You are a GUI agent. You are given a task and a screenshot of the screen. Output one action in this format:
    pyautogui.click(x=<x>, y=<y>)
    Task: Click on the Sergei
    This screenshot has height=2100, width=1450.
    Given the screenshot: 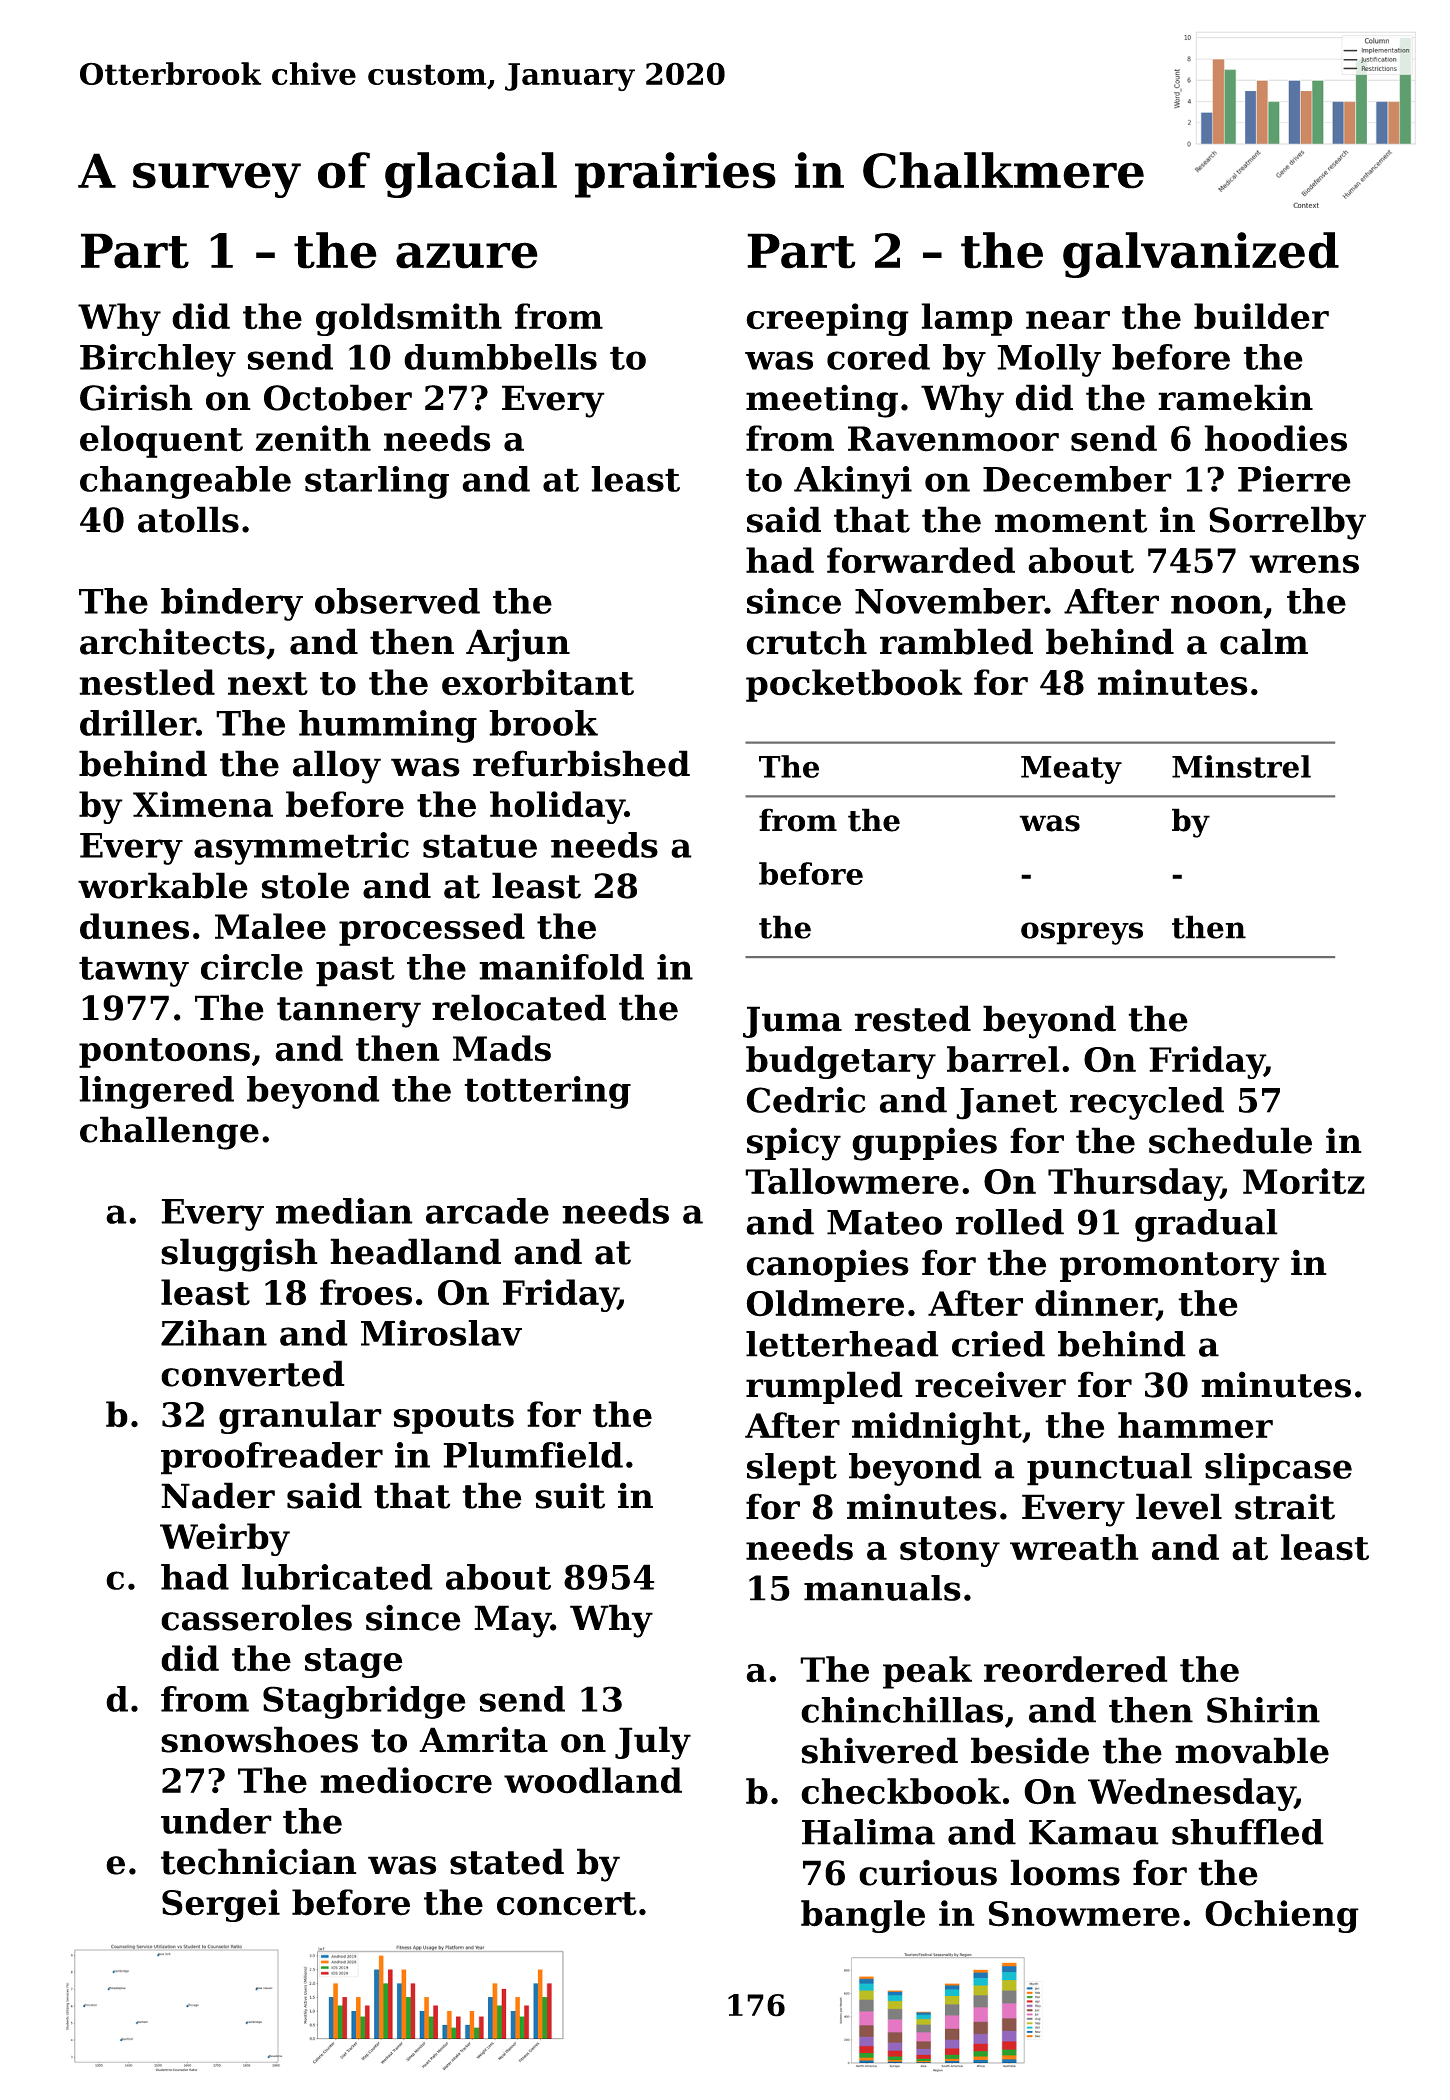 What is the action you would take?
    pyautogui.click(x=221, y=1905)
